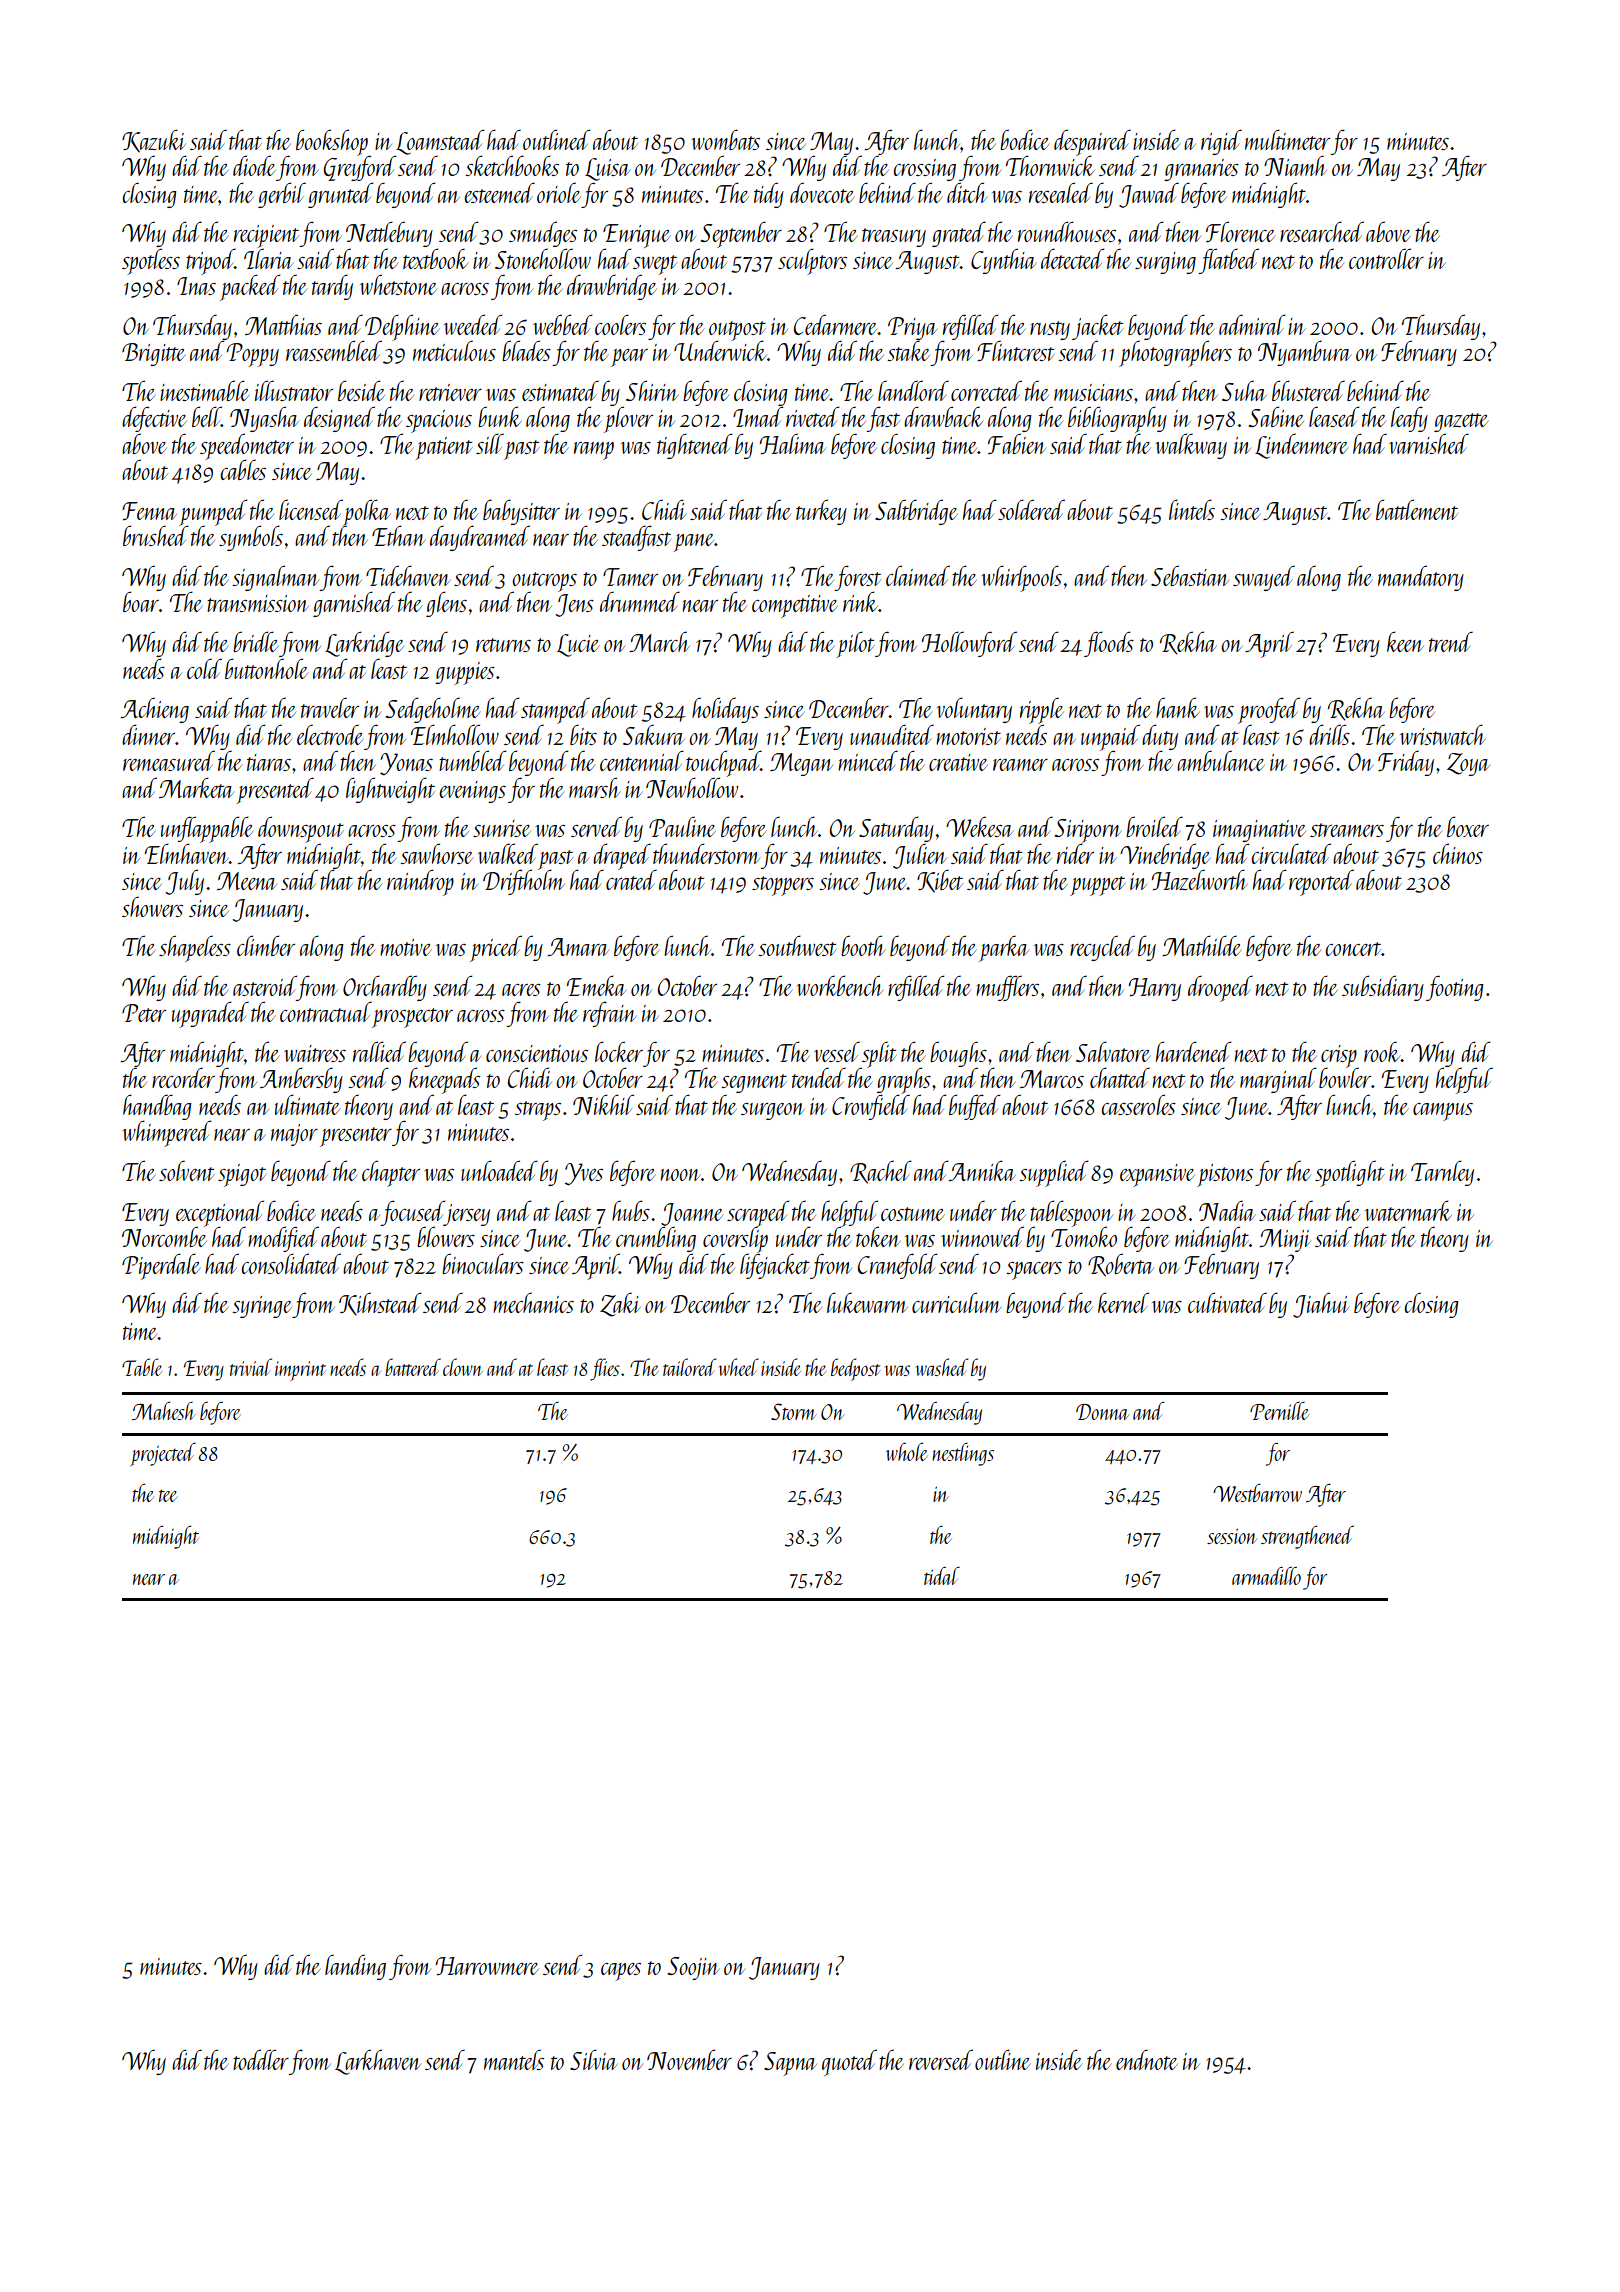  Describe the element at coordinates (1202, 945) in the screenshot. I see `Mathilde` at that location.
